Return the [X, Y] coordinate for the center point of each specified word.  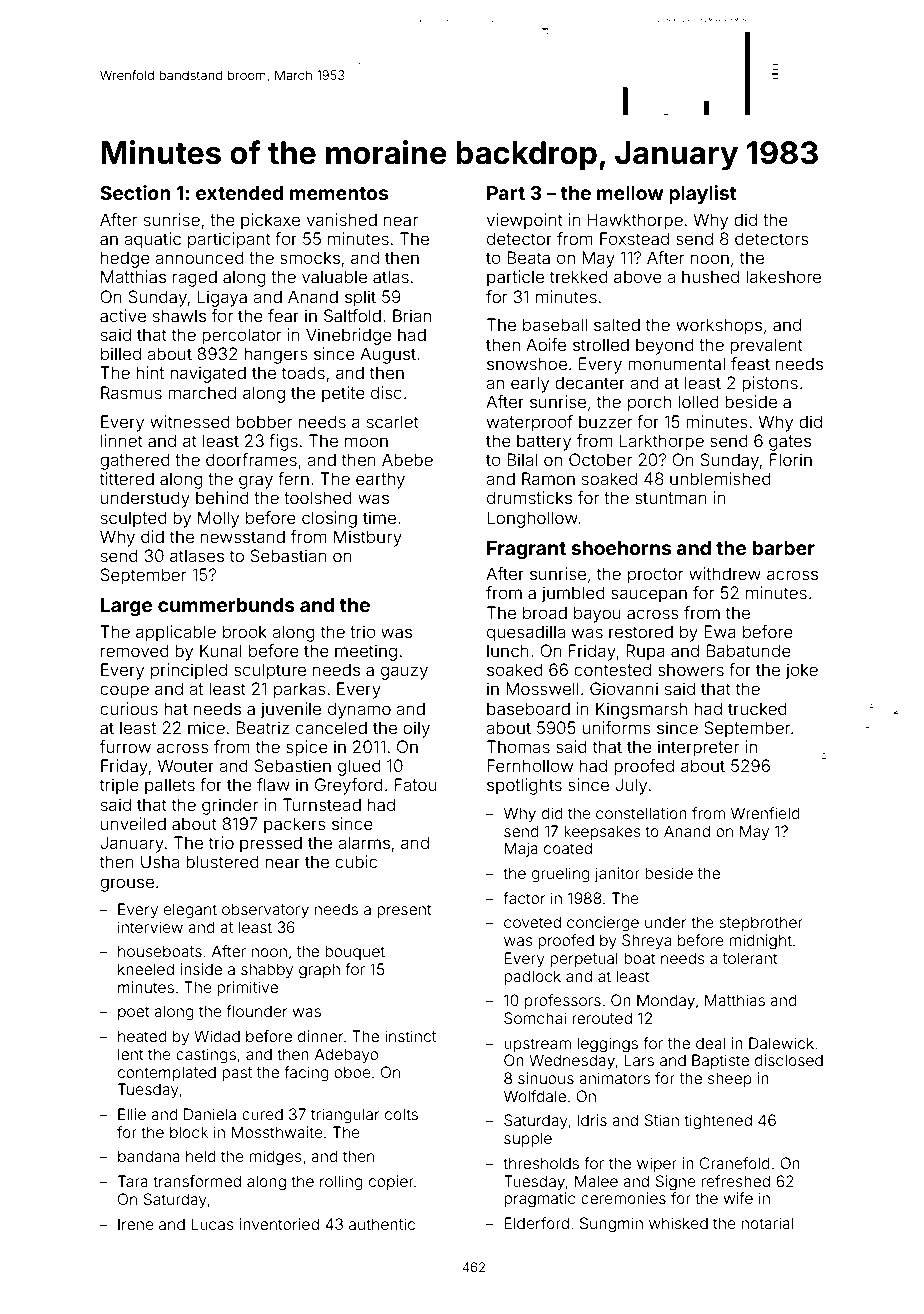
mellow [630, 193]
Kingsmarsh [641, 710]
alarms [364, 842]
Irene [136, 1224]
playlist [703, 194]
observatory [265, 911]
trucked [757, 708]
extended [239, 193]
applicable [176, 633]
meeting [366, 652]
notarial [767, 1223]
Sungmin [611, 1225]
